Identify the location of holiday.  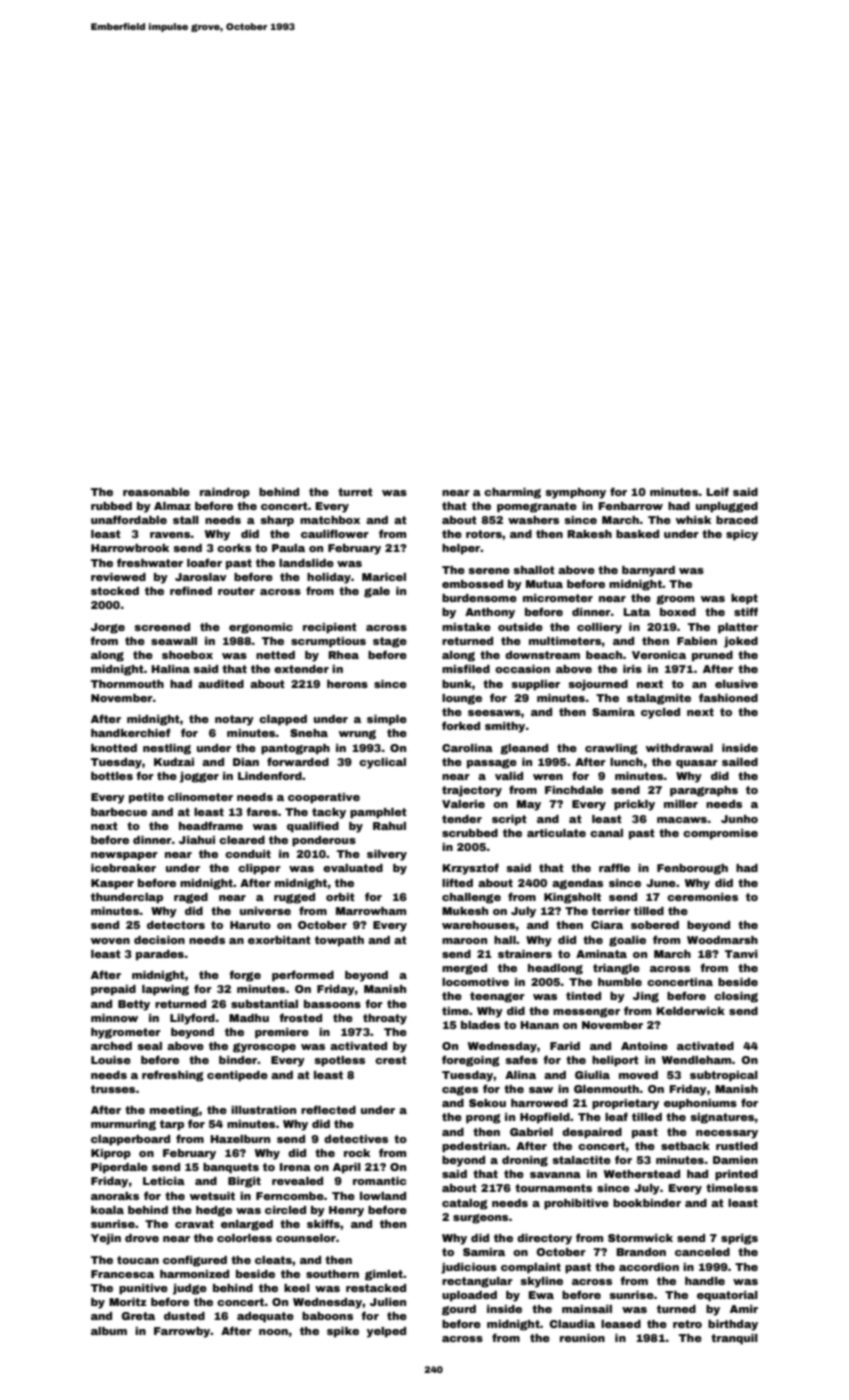
(329, 578).
